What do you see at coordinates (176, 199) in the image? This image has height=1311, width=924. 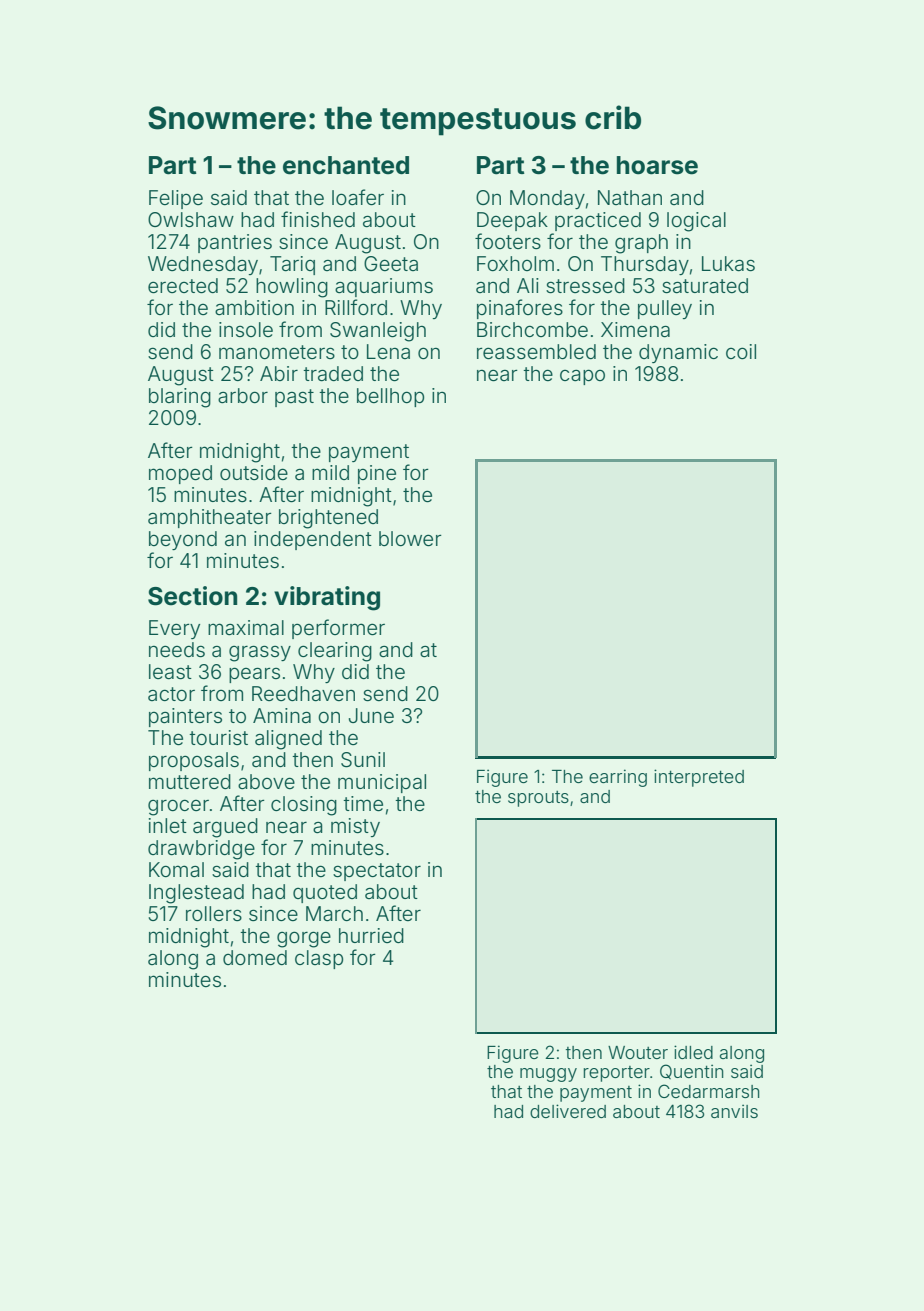 I see `Felipe` at bounding box center [176, 199].
